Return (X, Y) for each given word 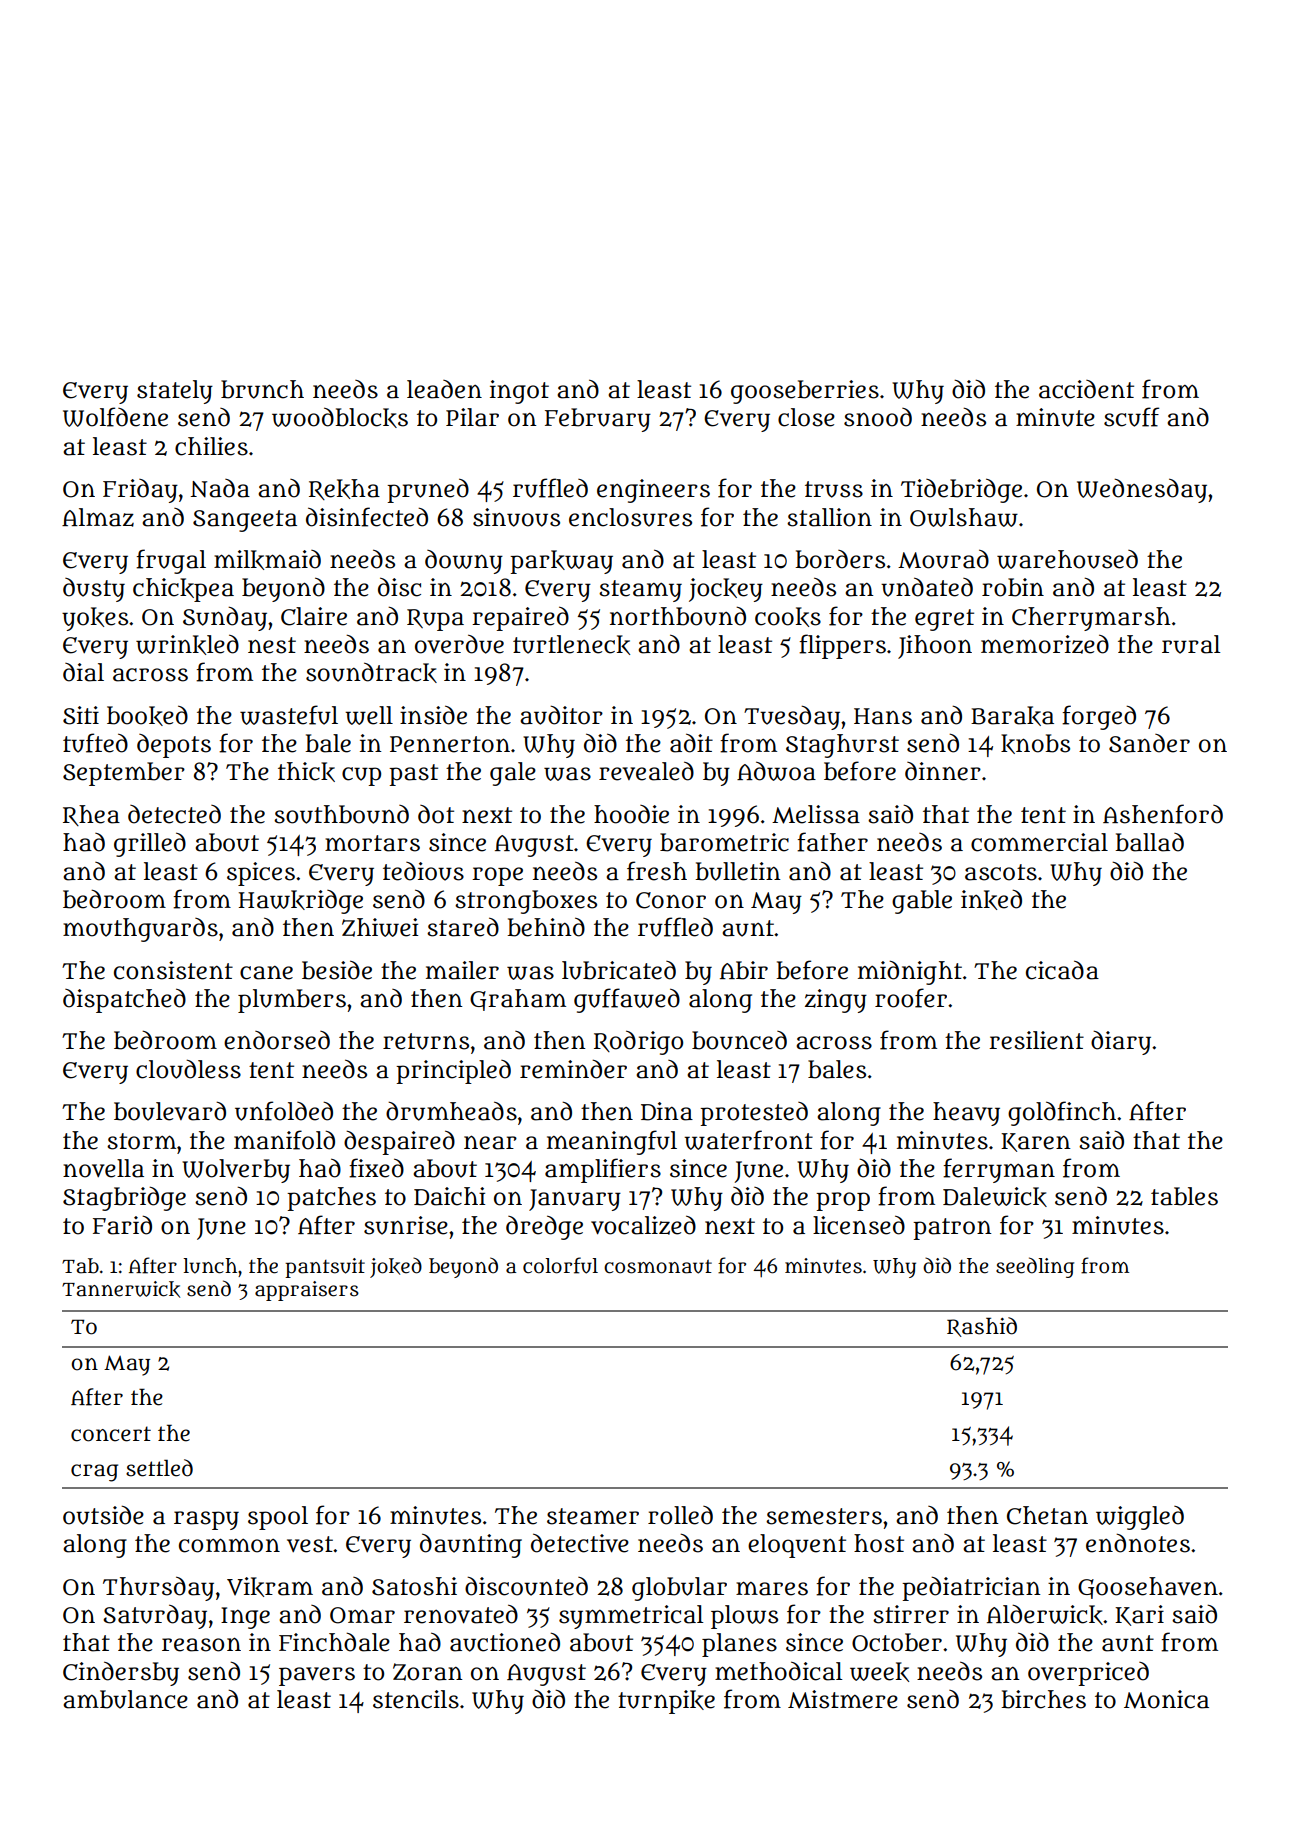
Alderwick (1045, 1614)
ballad (1149, 842)
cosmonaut (658, 1267)
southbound (341, 814)
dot (436, 814)
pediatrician (971, 1588)
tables (1184, 1196)
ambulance (125, 1699)
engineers (653, 491)
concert (111, 1434)
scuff (1131, 417)
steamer (593, 1516)
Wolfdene (115, 417)
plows (744, 1617)
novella (103, 1168)
